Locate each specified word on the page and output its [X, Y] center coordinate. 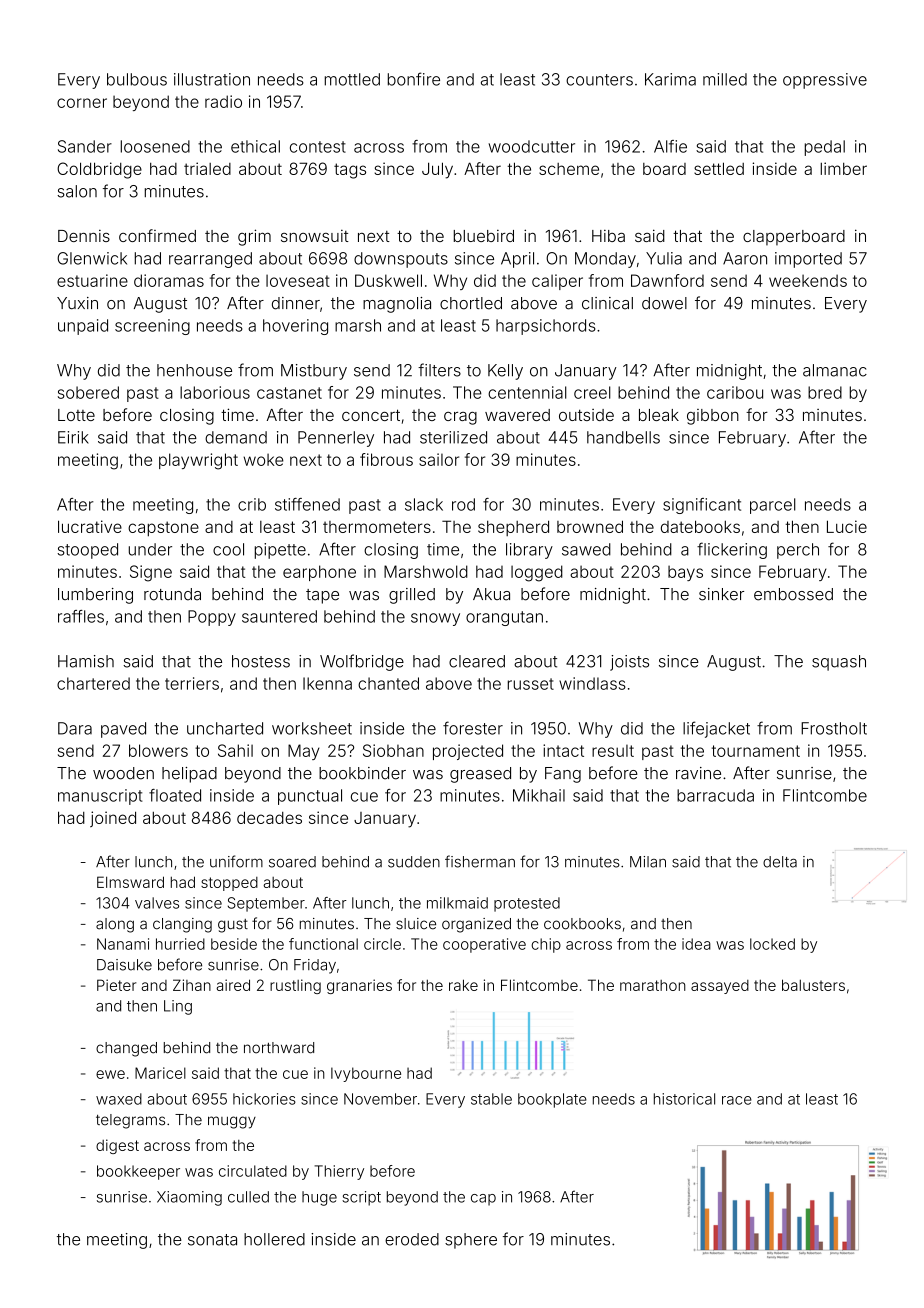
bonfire [414, 79]
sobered [88, 392]
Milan [648, 862]
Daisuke [124, 965]
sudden [414, 862]
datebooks [700, 526]
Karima [670, 79]
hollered [274, 1239]
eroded [412, 1239]
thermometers [377, 527]
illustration [212, 79]
